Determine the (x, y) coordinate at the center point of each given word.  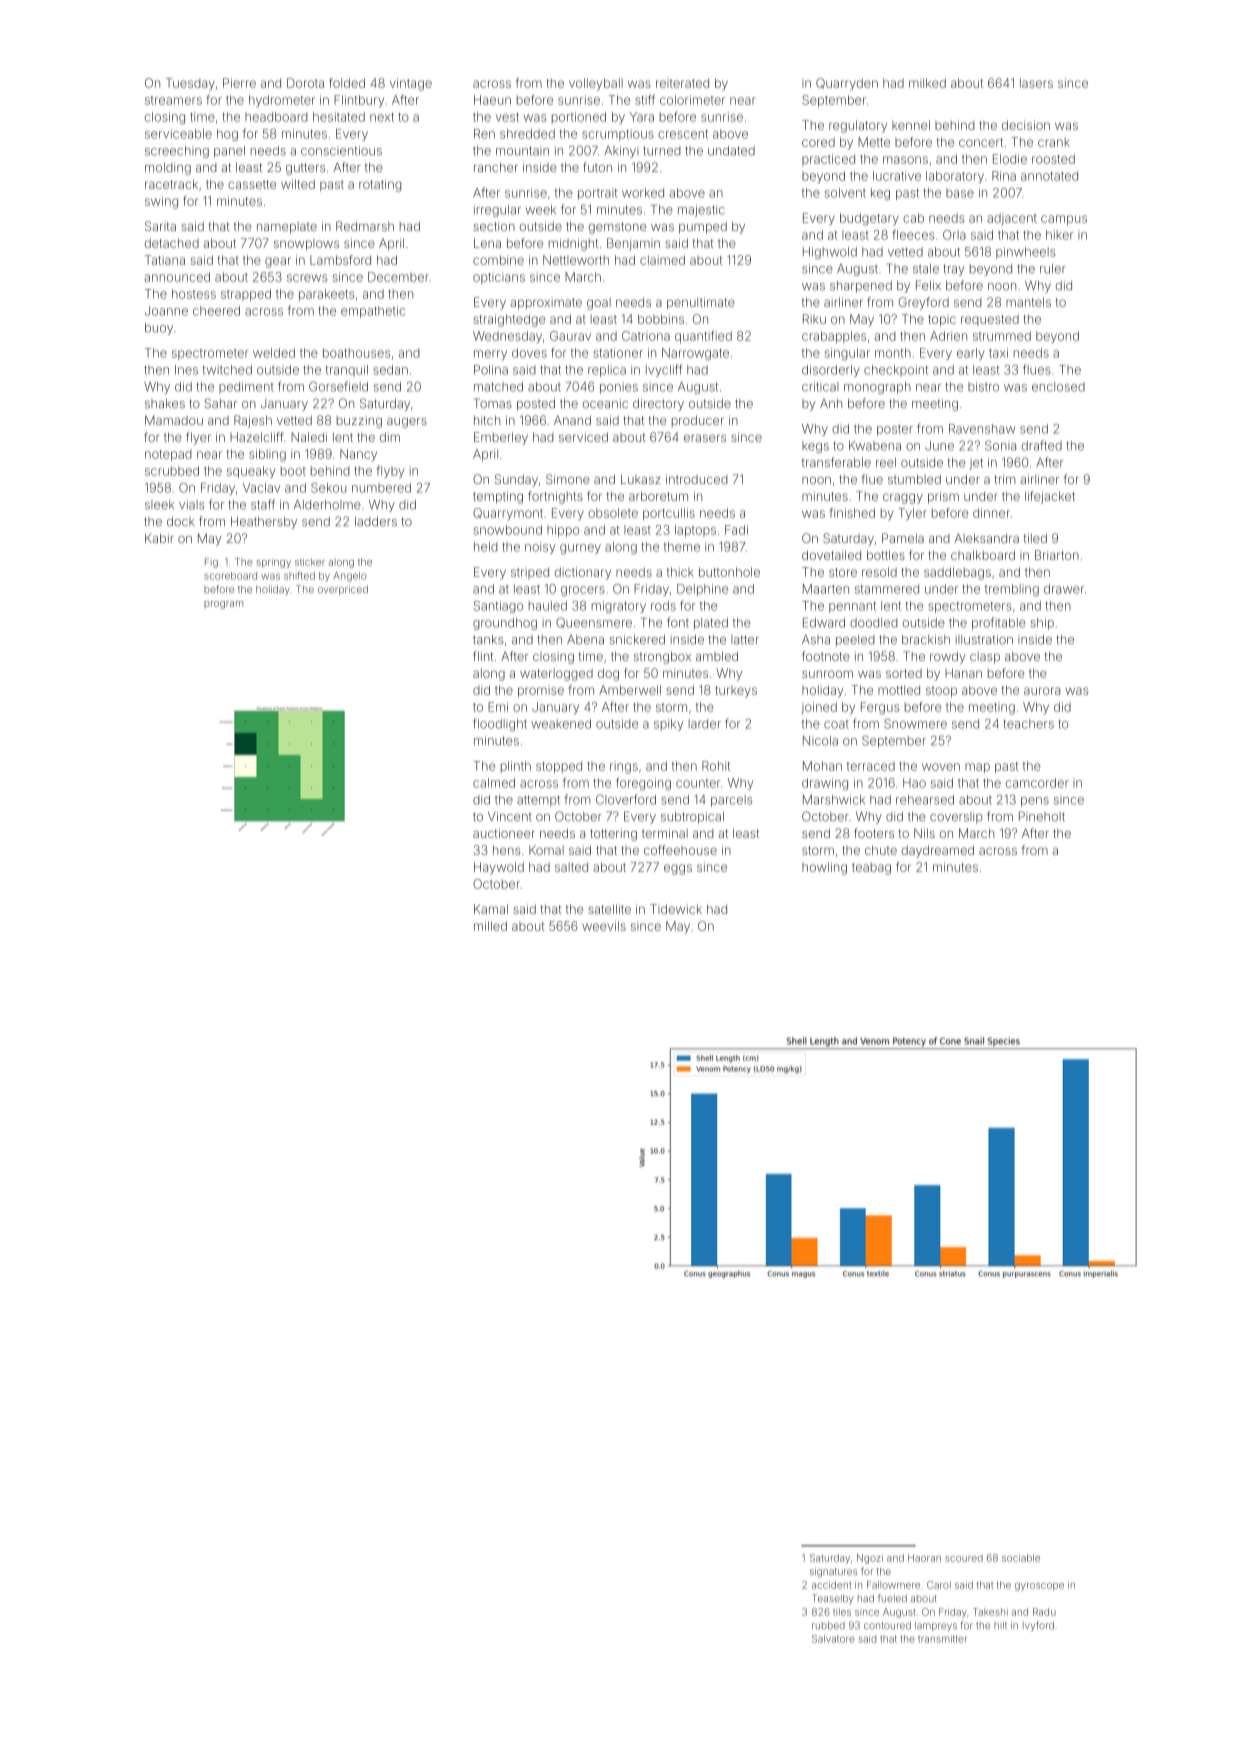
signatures (833, 1572)
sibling (267, 455)
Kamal (491, 909)
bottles (886, 555)
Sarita (160, 226)
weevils (604, 926)
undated (731, 151)
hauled (548, 606)
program (223, 605)
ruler (1053, 269)
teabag (871, 868)
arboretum (658, 496)
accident (831, 1585)
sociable (1021, 1558)
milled (490, 926)
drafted (1042, 445)
